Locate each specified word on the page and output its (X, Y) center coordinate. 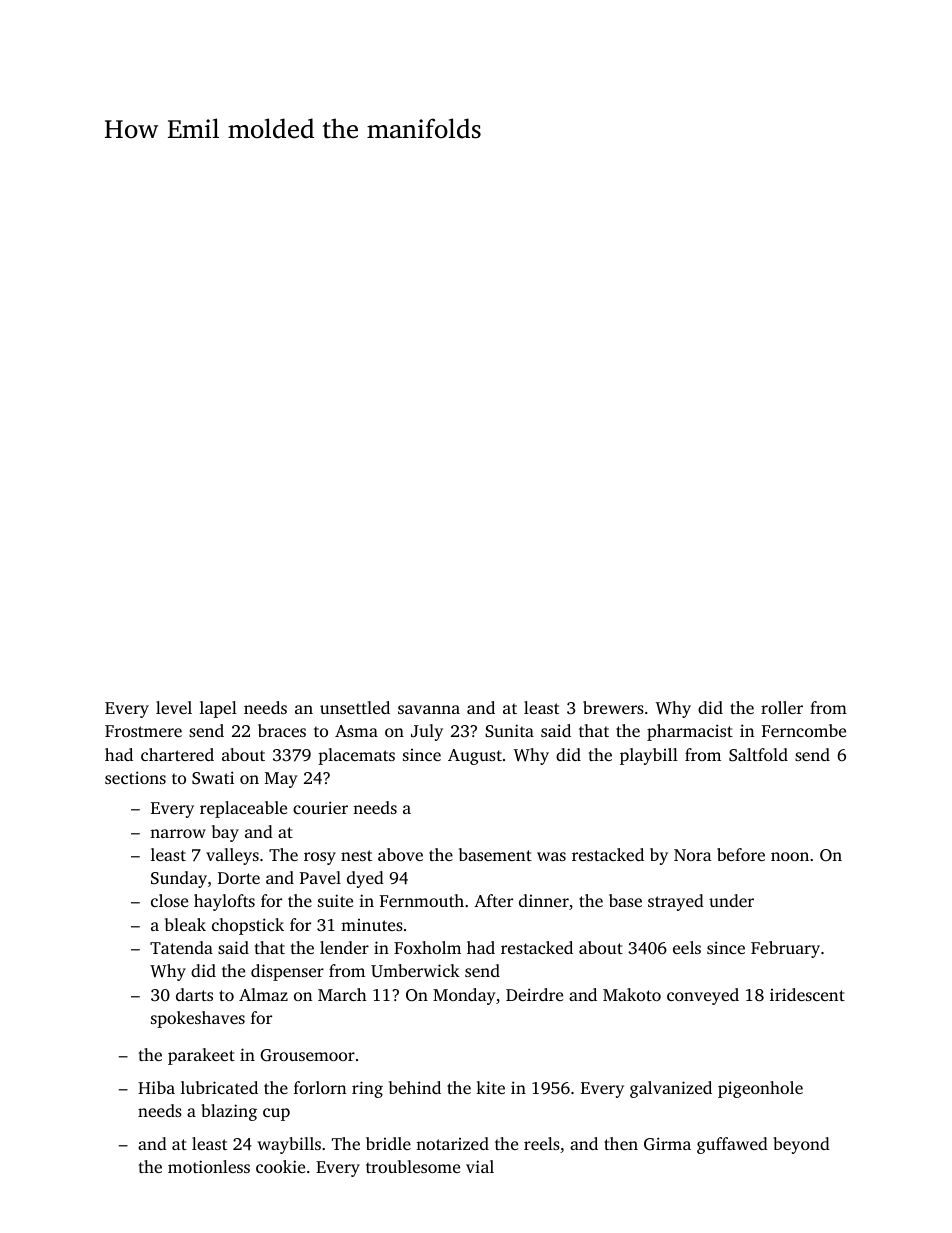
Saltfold (758, 755)
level (174, 707)
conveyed (703, 996)
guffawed (732, 1145)
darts (194, 994)
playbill (649, 756)
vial (480, 1166)
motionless (209, 1166)
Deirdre (534, 994)
